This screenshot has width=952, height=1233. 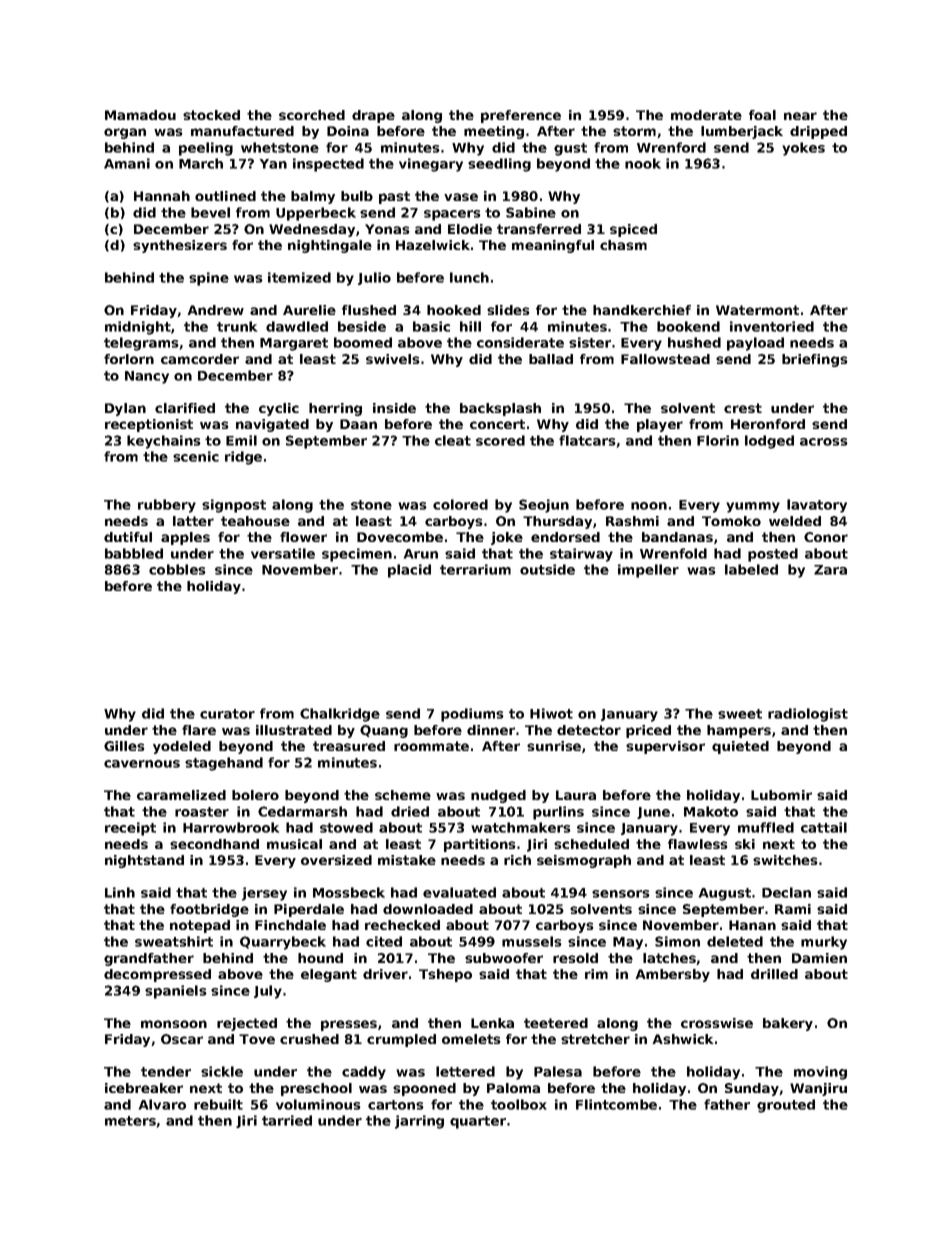 What do you see at coordinates (431, 746) in the screenshot?
I see `roommate` at bounding box center [431, 746].
